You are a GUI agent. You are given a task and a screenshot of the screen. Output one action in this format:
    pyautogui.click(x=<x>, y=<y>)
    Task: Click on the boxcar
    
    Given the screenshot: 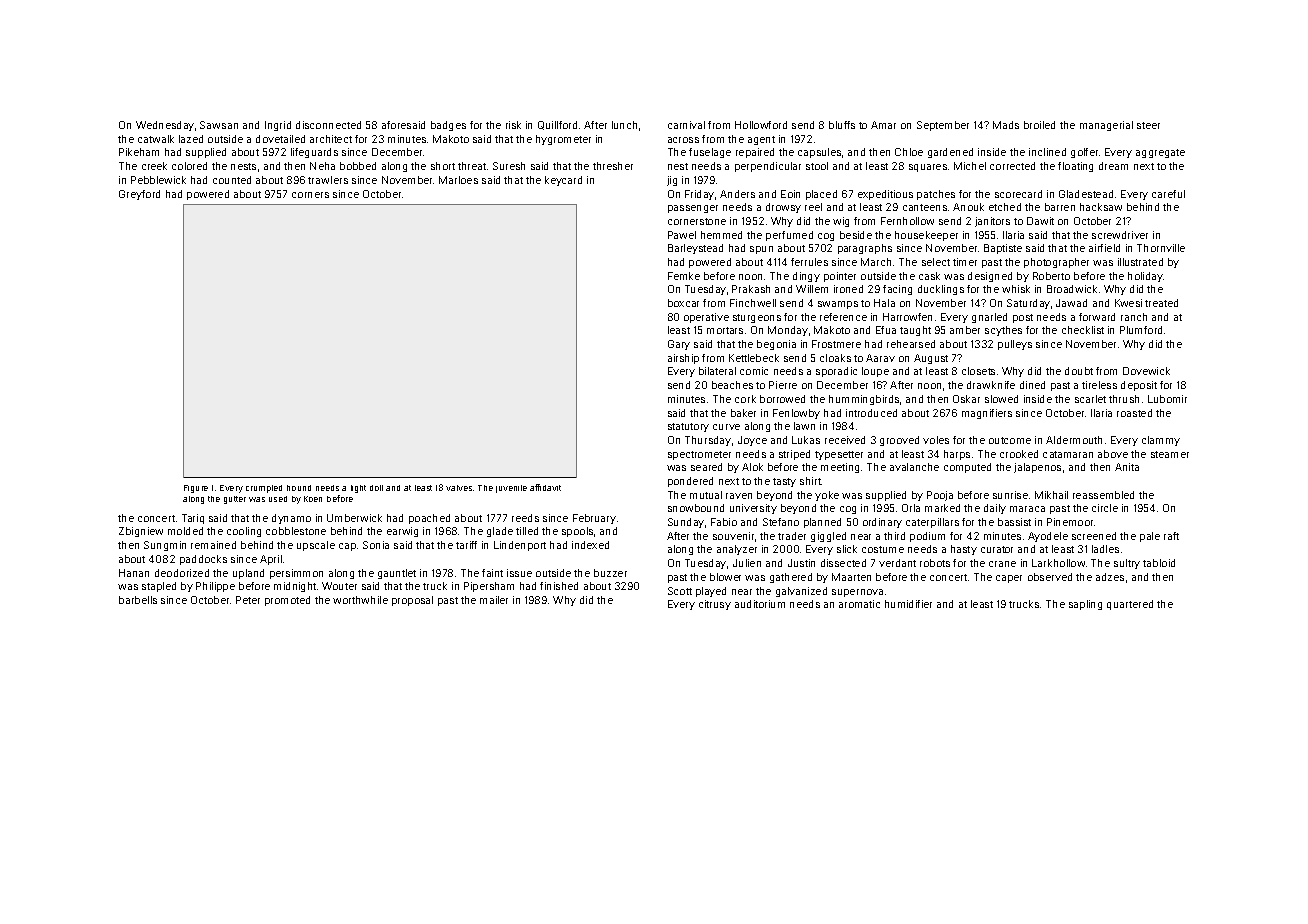 What is the action you would take?
    pyautogui.click(x=683, y=303)
